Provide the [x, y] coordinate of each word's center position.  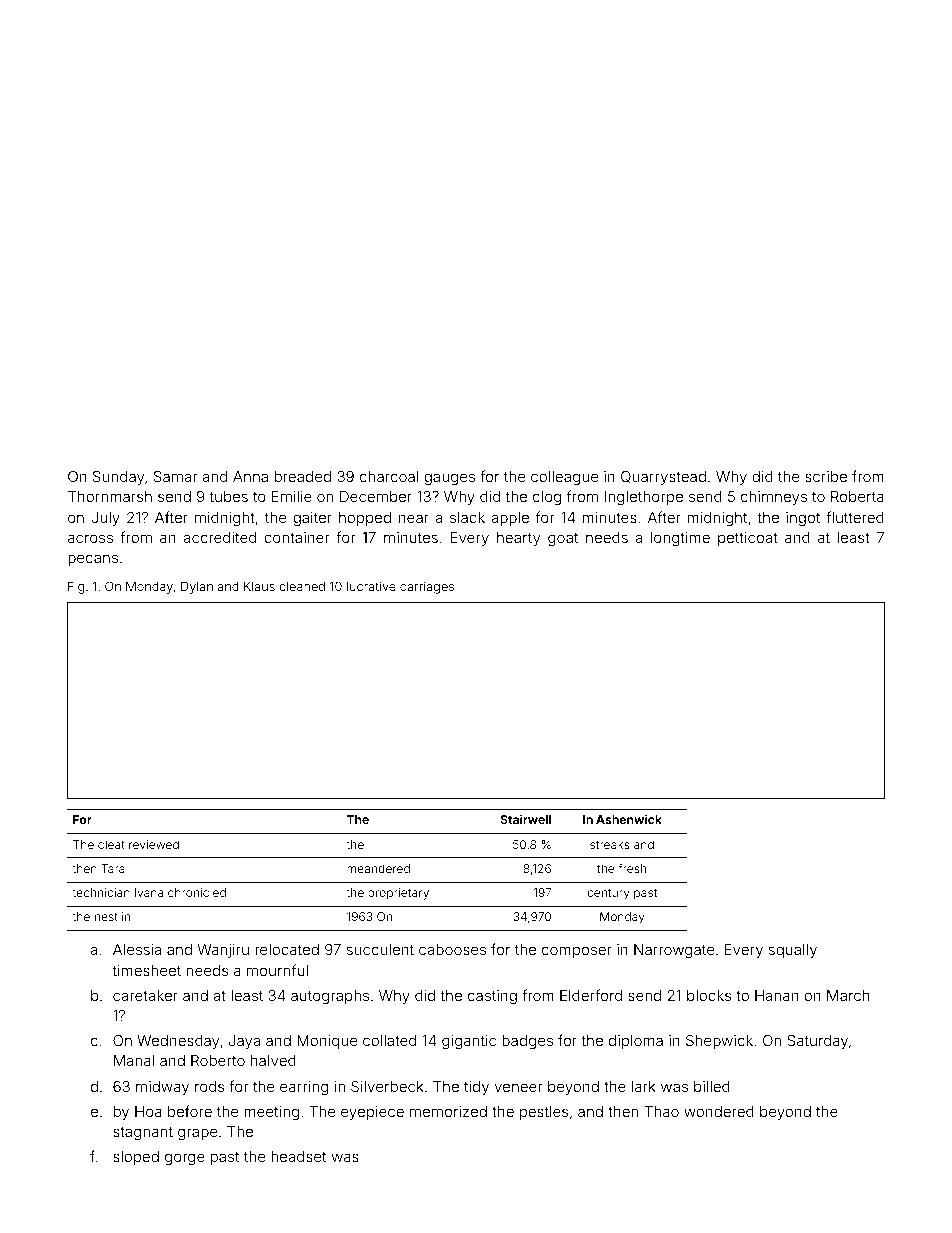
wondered [719, 1111]
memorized [448, 1111]
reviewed [154, 844]
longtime [680, 539]
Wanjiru [223, 951]
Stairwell [525, 819]
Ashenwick [629, 819]
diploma [636, 1042]
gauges [449, 479]
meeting [271, 1113]
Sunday [118, 478]
